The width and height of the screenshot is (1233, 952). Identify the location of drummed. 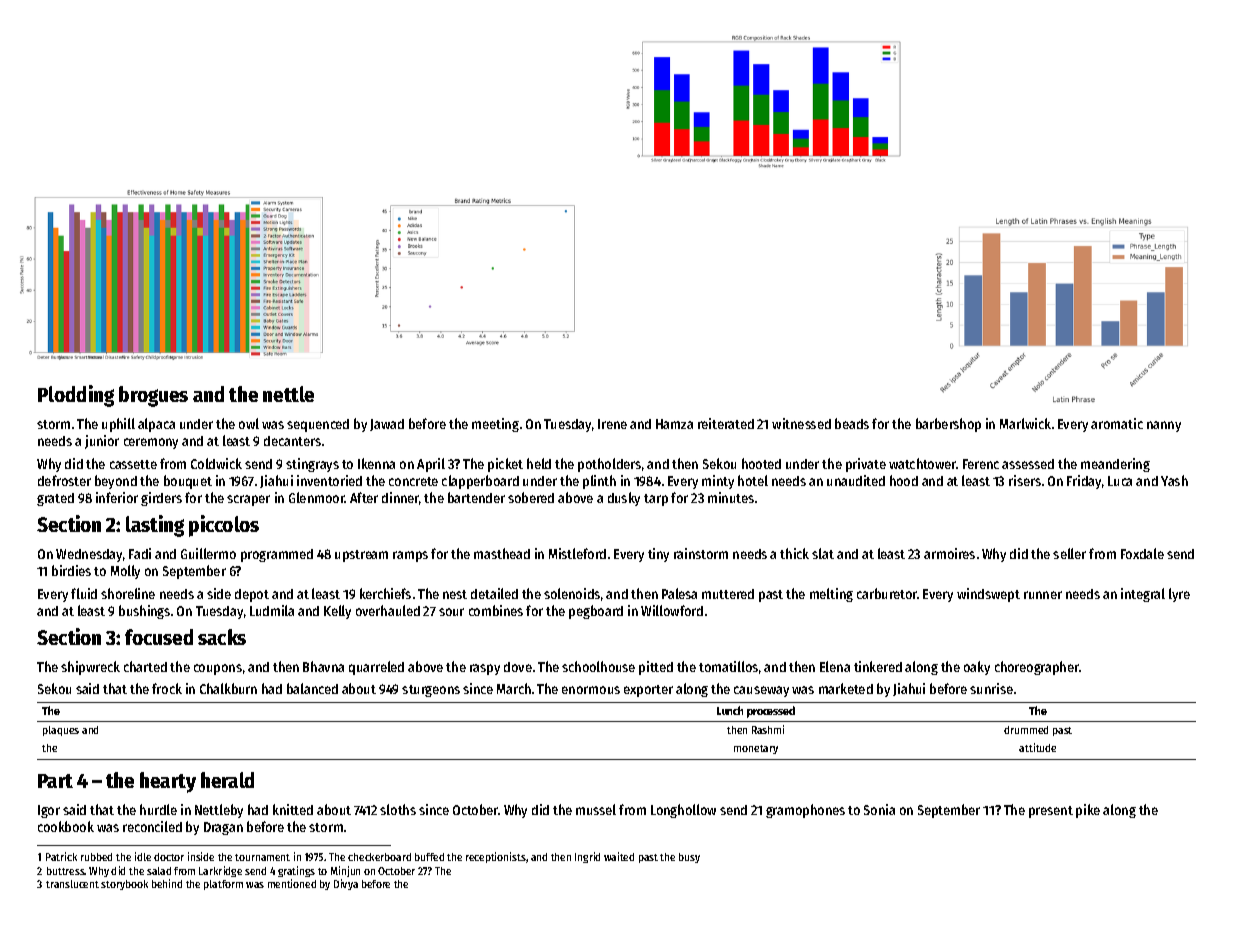
(1026, 730).
